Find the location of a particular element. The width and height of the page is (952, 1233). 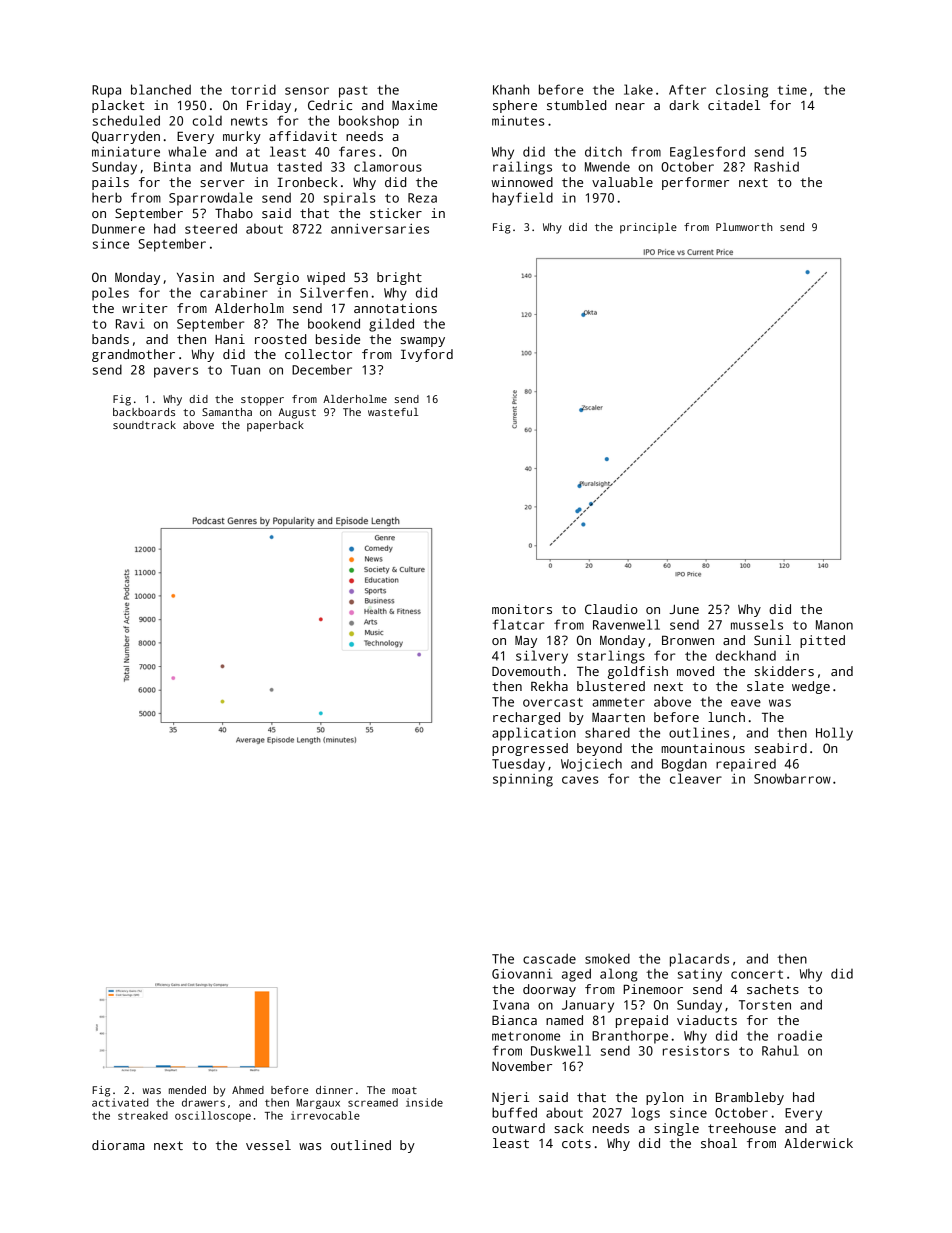

wasteful is located at coordinates (393, 412).
